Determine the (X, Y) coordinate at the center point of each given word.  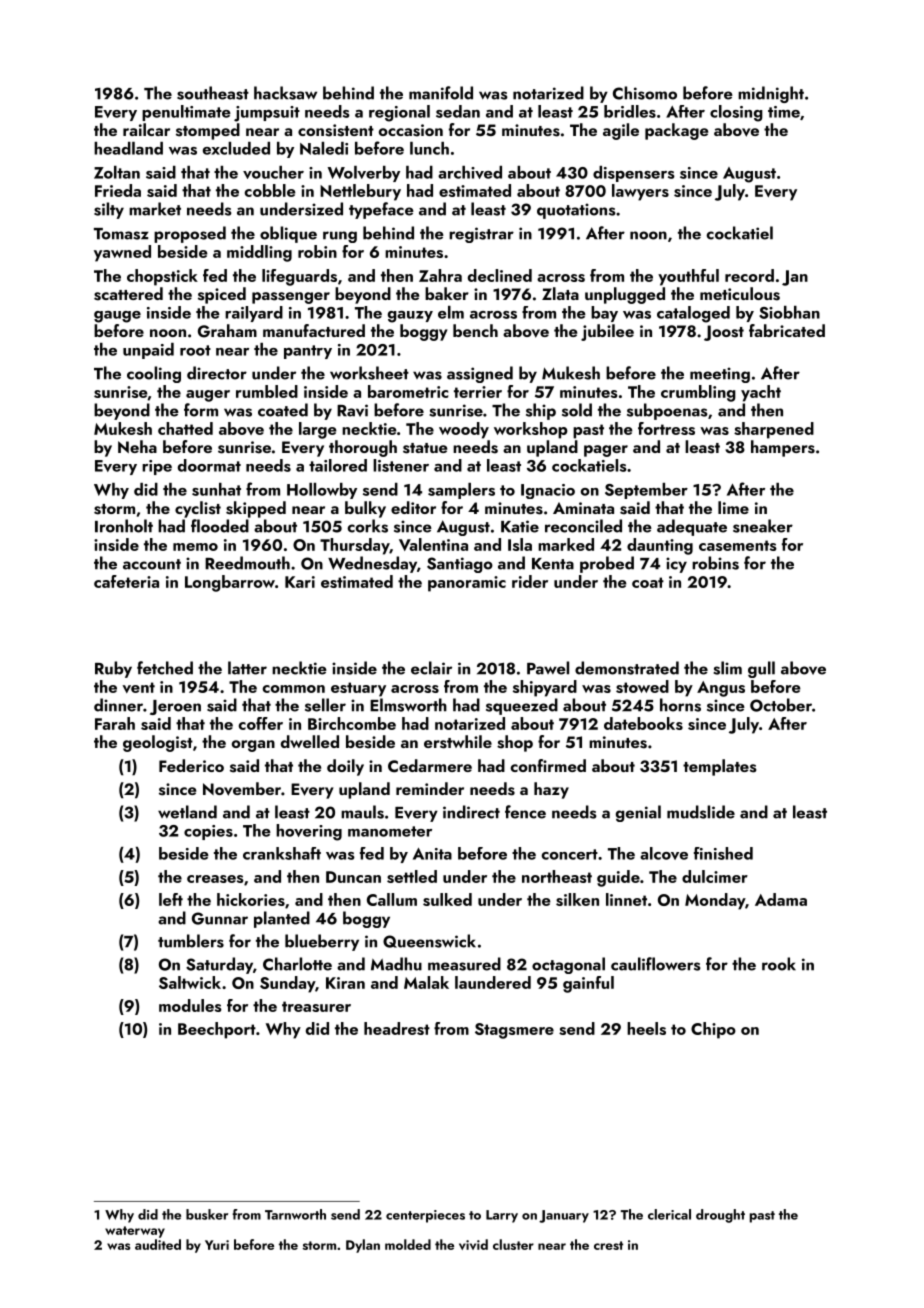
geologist (158, 743)
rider (530, 581)
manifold (441, 93)
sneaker (763, 526)
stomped (208, 131)
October (781, 705)
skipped (256, 509)
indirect (471, 812)
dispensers (634, 174)
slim (728, 668)
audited (158, 1244)
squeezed (522, 706)
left (171, 899)
